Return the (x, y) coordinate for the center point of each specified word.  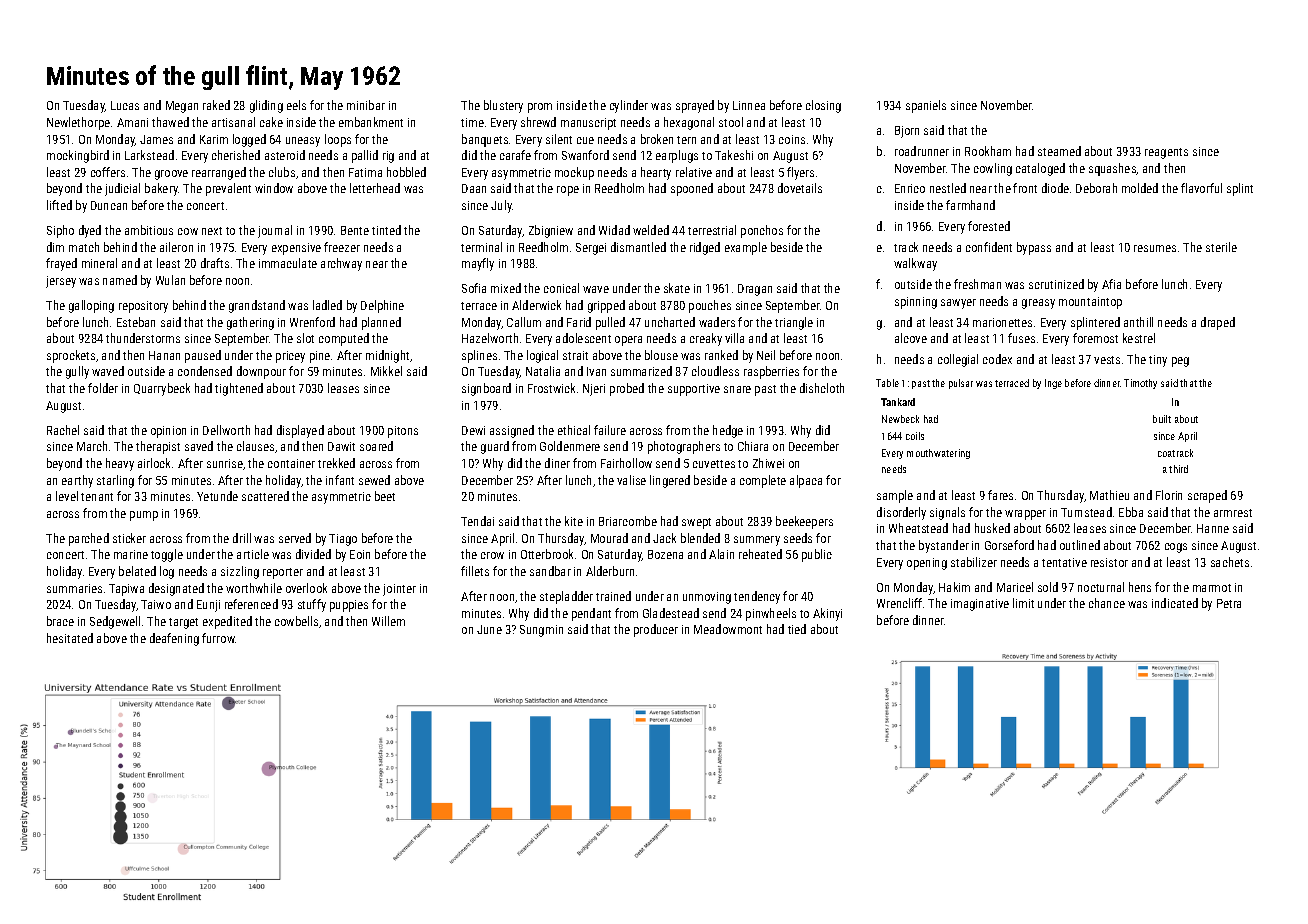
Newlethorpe (78, 123)
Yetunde (217, 496)
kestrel (1139, 338)
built (1162, 419)
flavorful (1201, 188)
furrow (218, 638)
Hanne (1213, 528)
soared (376, 446)
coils (915, 436)
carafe (515, 155)
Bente (355, 230)
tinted (386, 230)
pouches (710, 306)
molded (1140, 188)
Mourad (609, 538)
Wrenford (312, 322)
